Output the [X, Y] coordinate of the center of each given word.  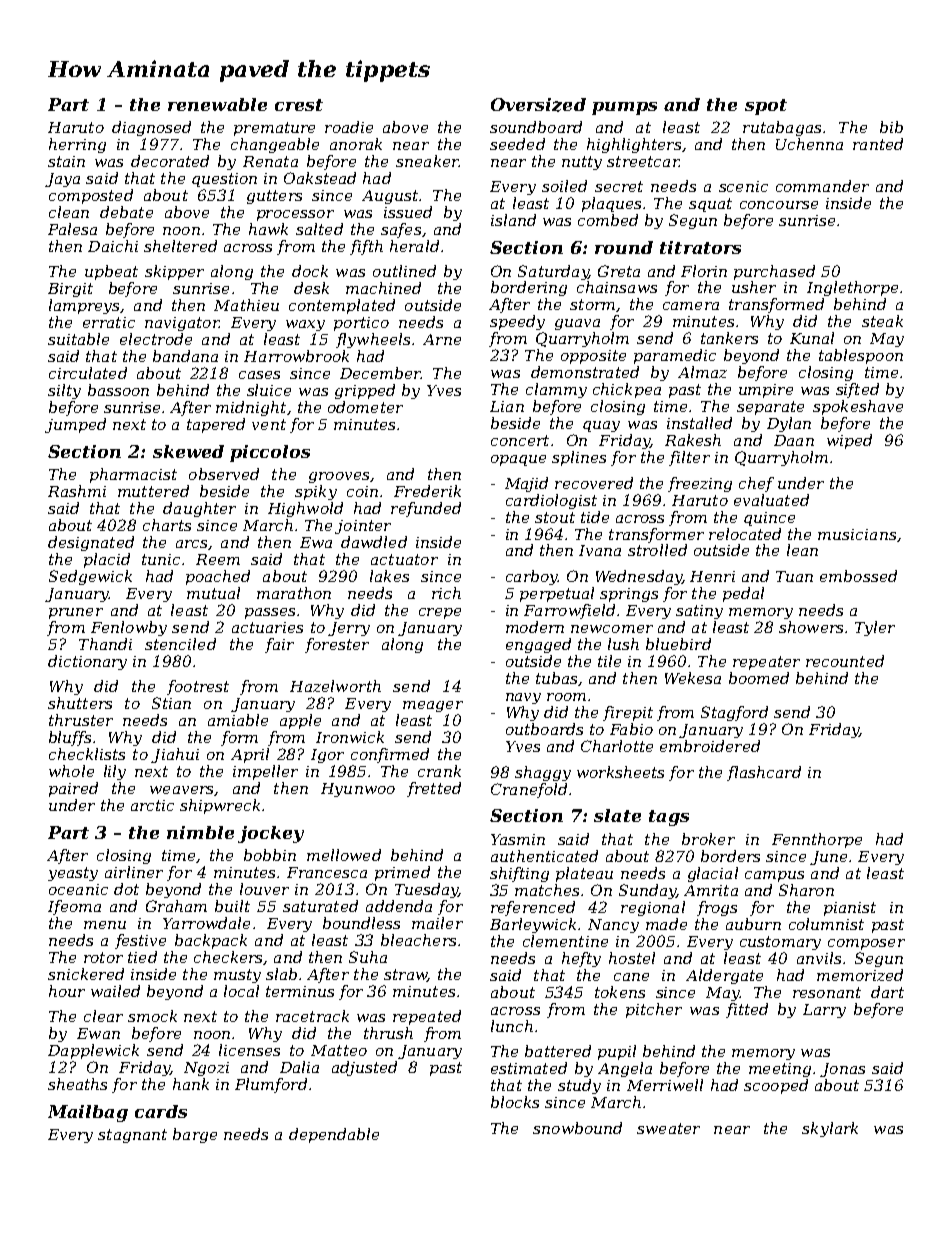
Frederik [427, 491]
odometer [365, 407]
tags [669, 818]
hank [191, 1084]
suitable [78, 339]
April [250, 755]
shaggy [543, 773]
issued [408, 212]
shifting [519, 874]
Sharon [806, 890]
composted [91, 196]
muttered [153, 491]
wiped [849, 441]
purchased [774, 272]
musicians [857, 534]
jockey [271, 834]
